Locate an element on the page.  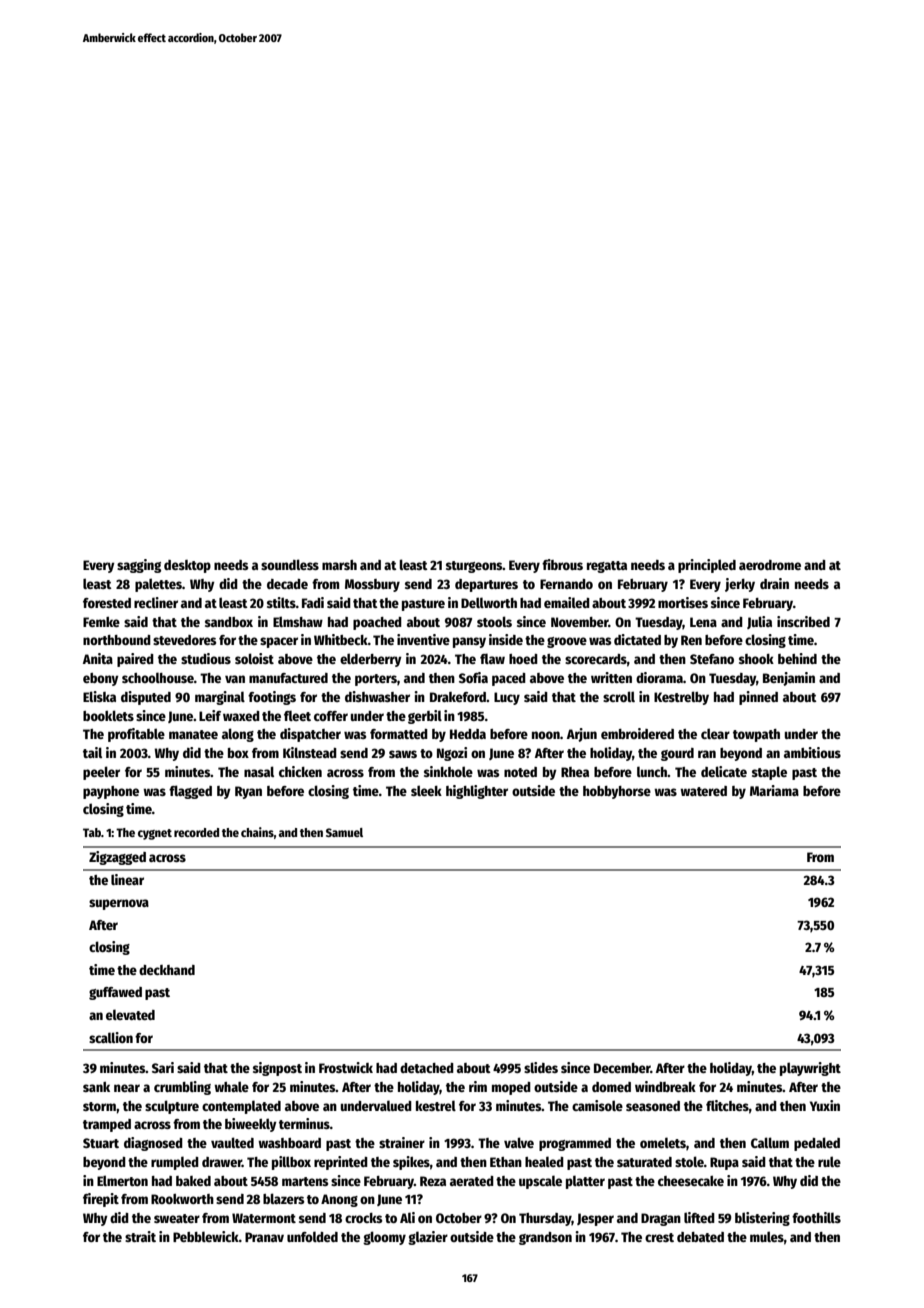
Samuel is located at coordinates (344, 832).
